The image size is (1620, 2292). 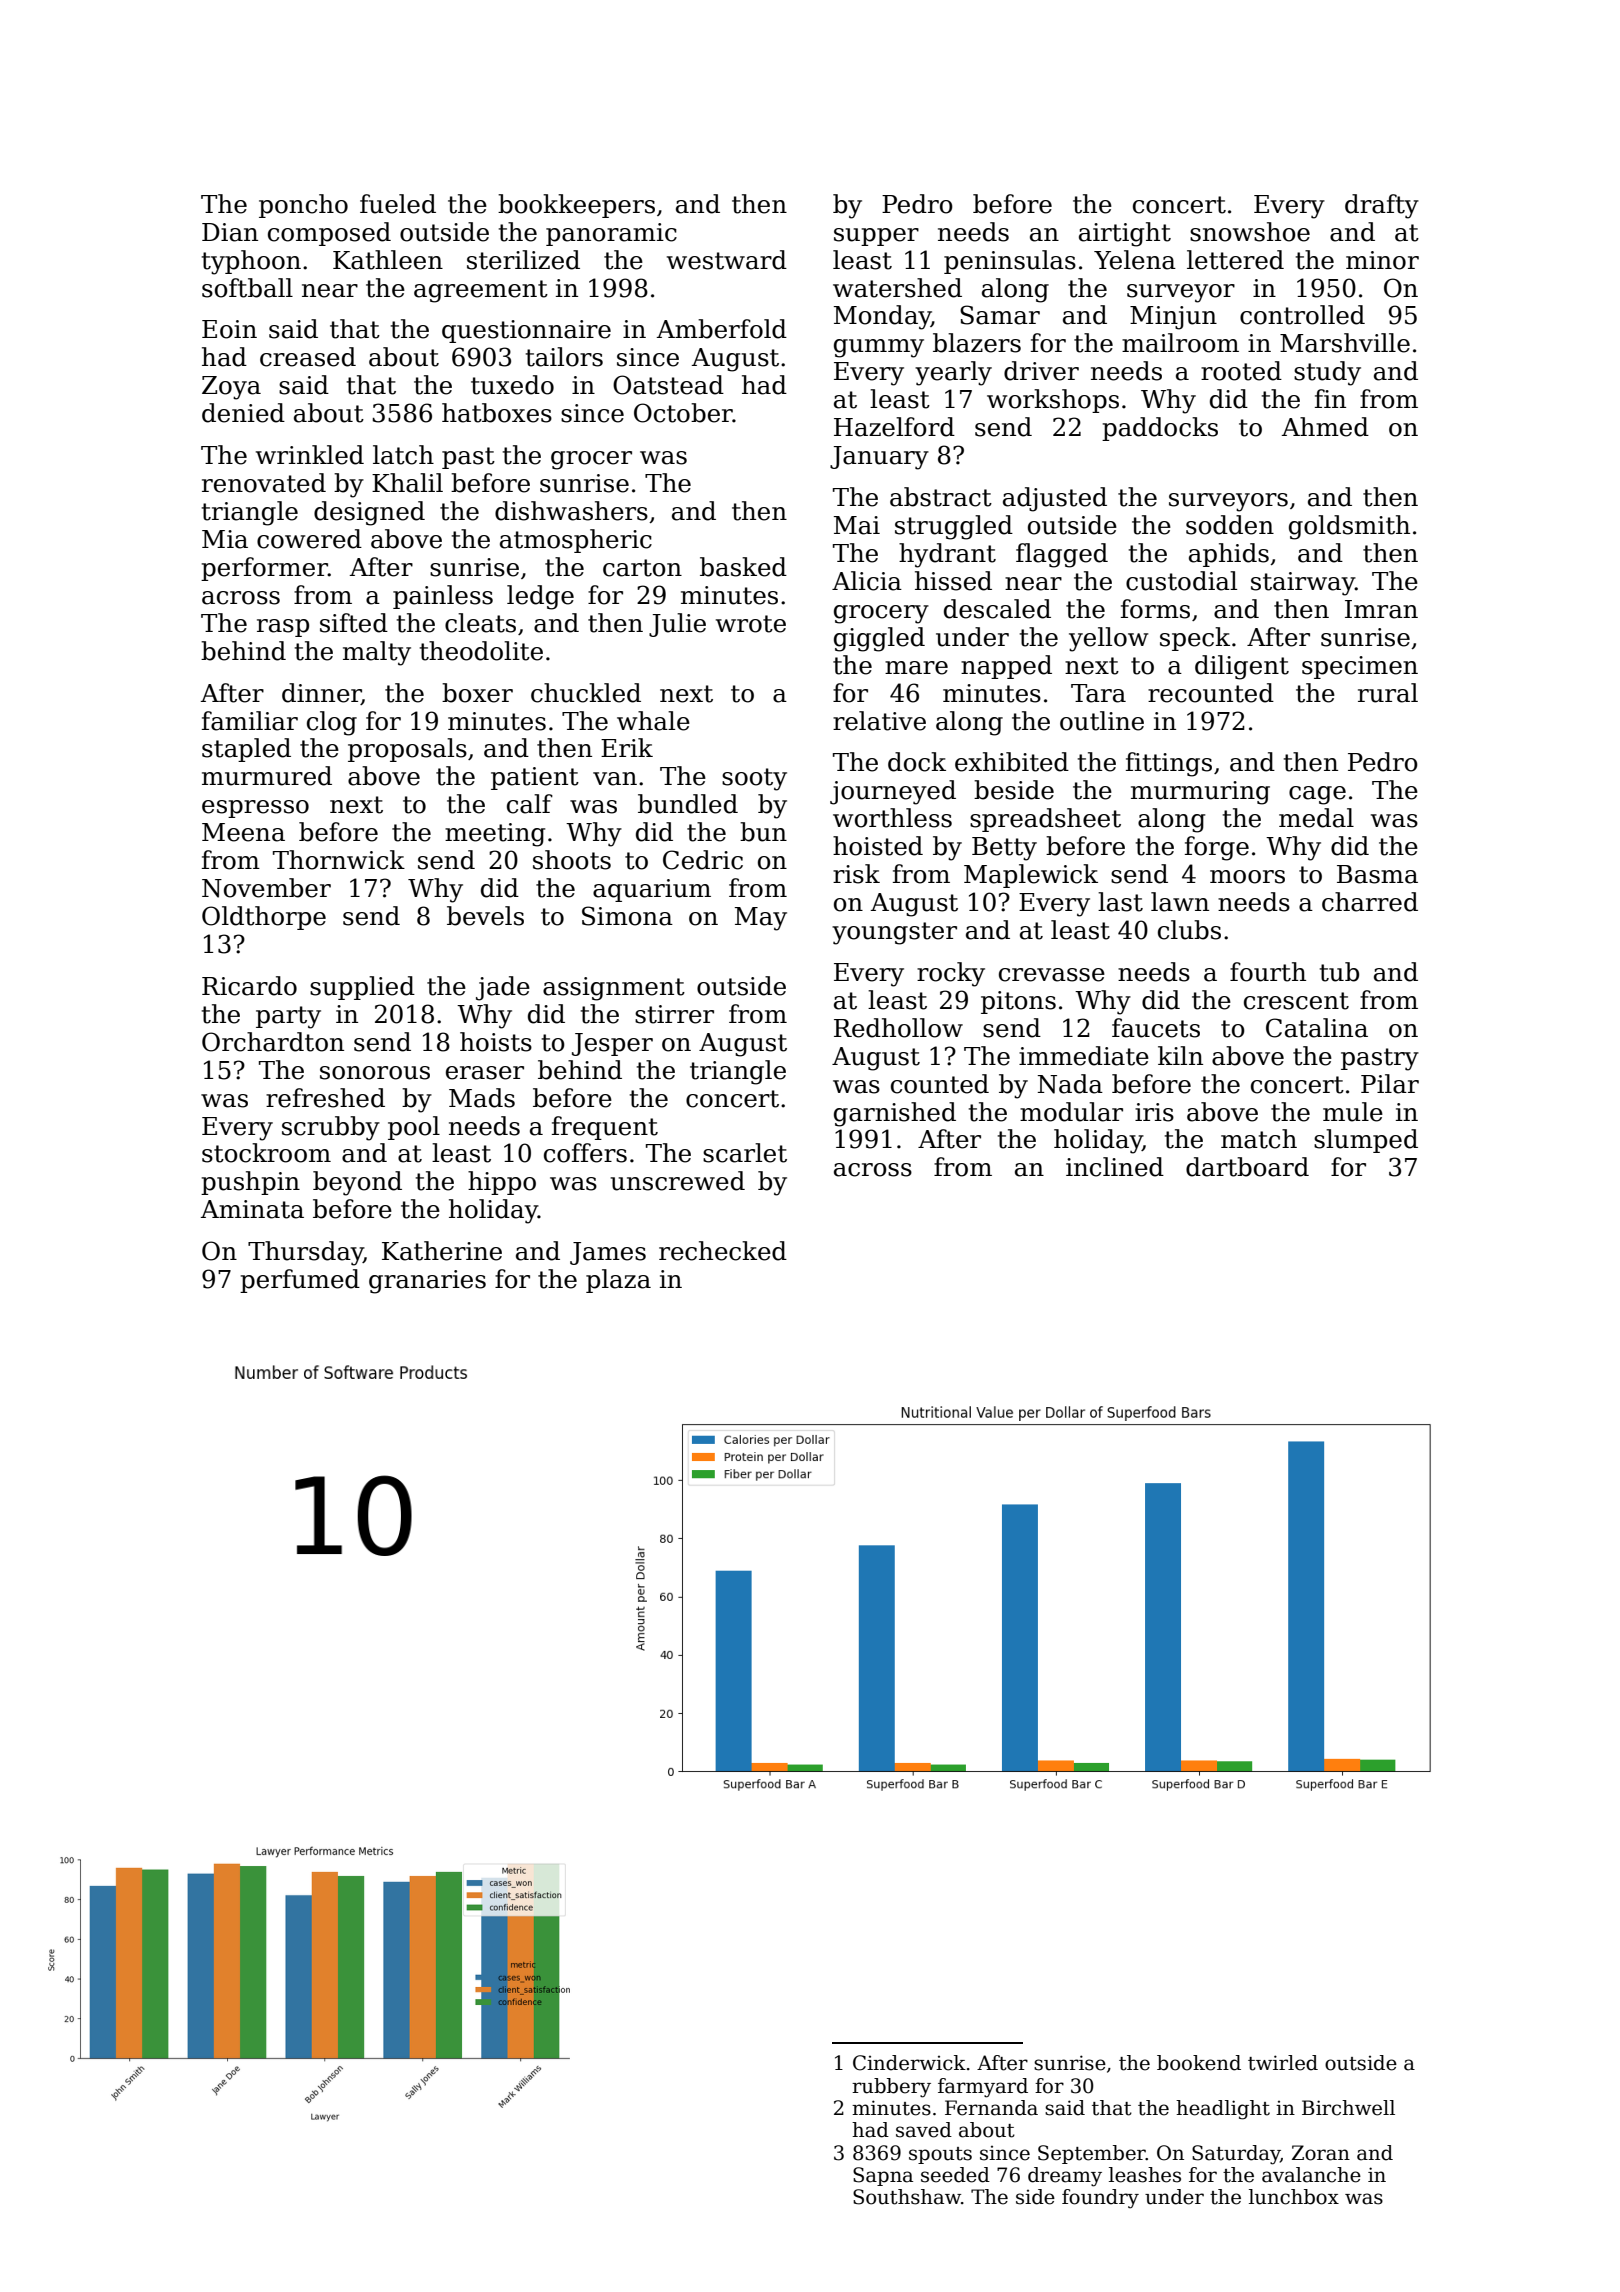 I want to click on cleats, so click(x=480, y=623).
